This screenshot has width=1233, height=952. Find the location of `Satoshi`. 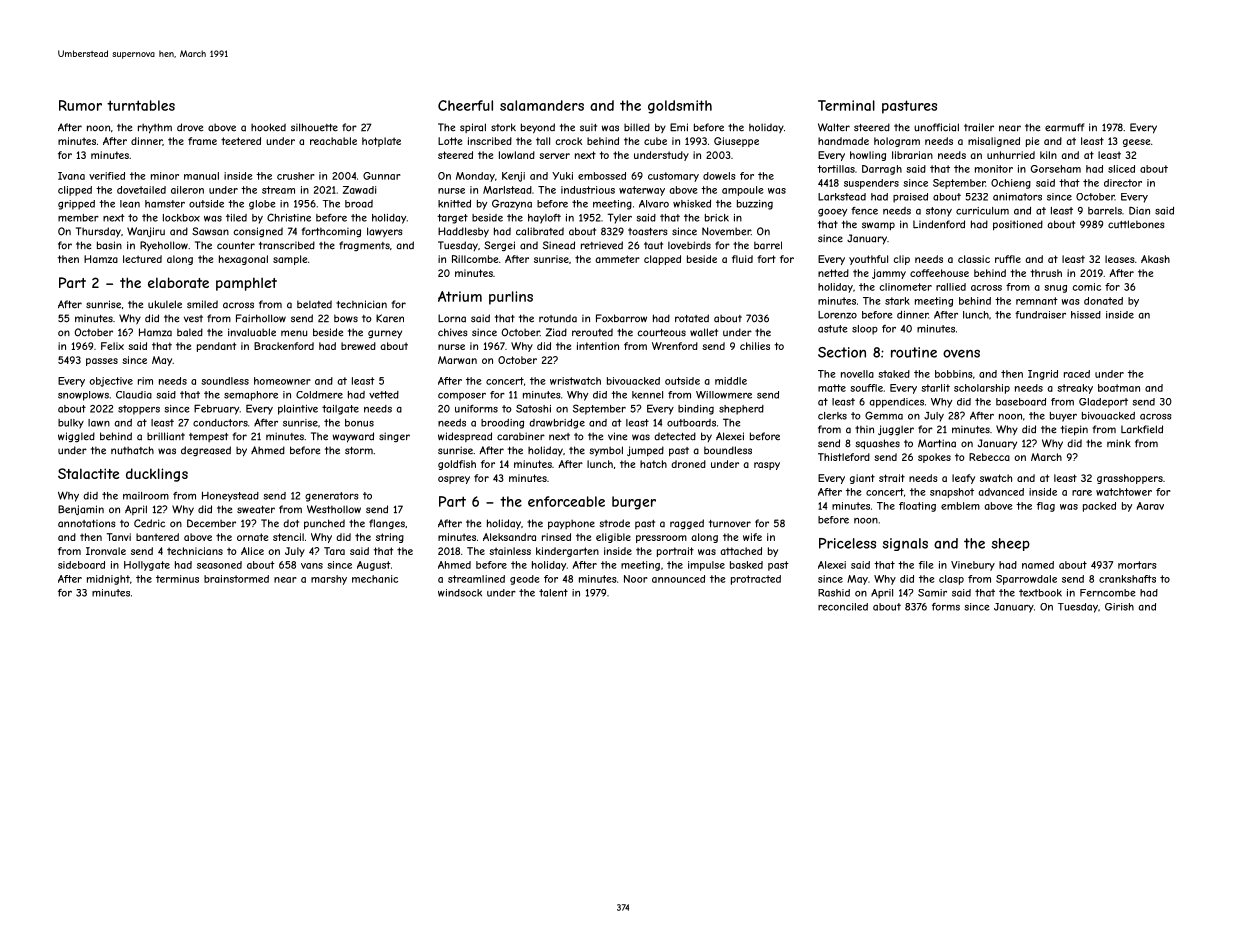

Satoshi is located at coordinates (533, 408).
